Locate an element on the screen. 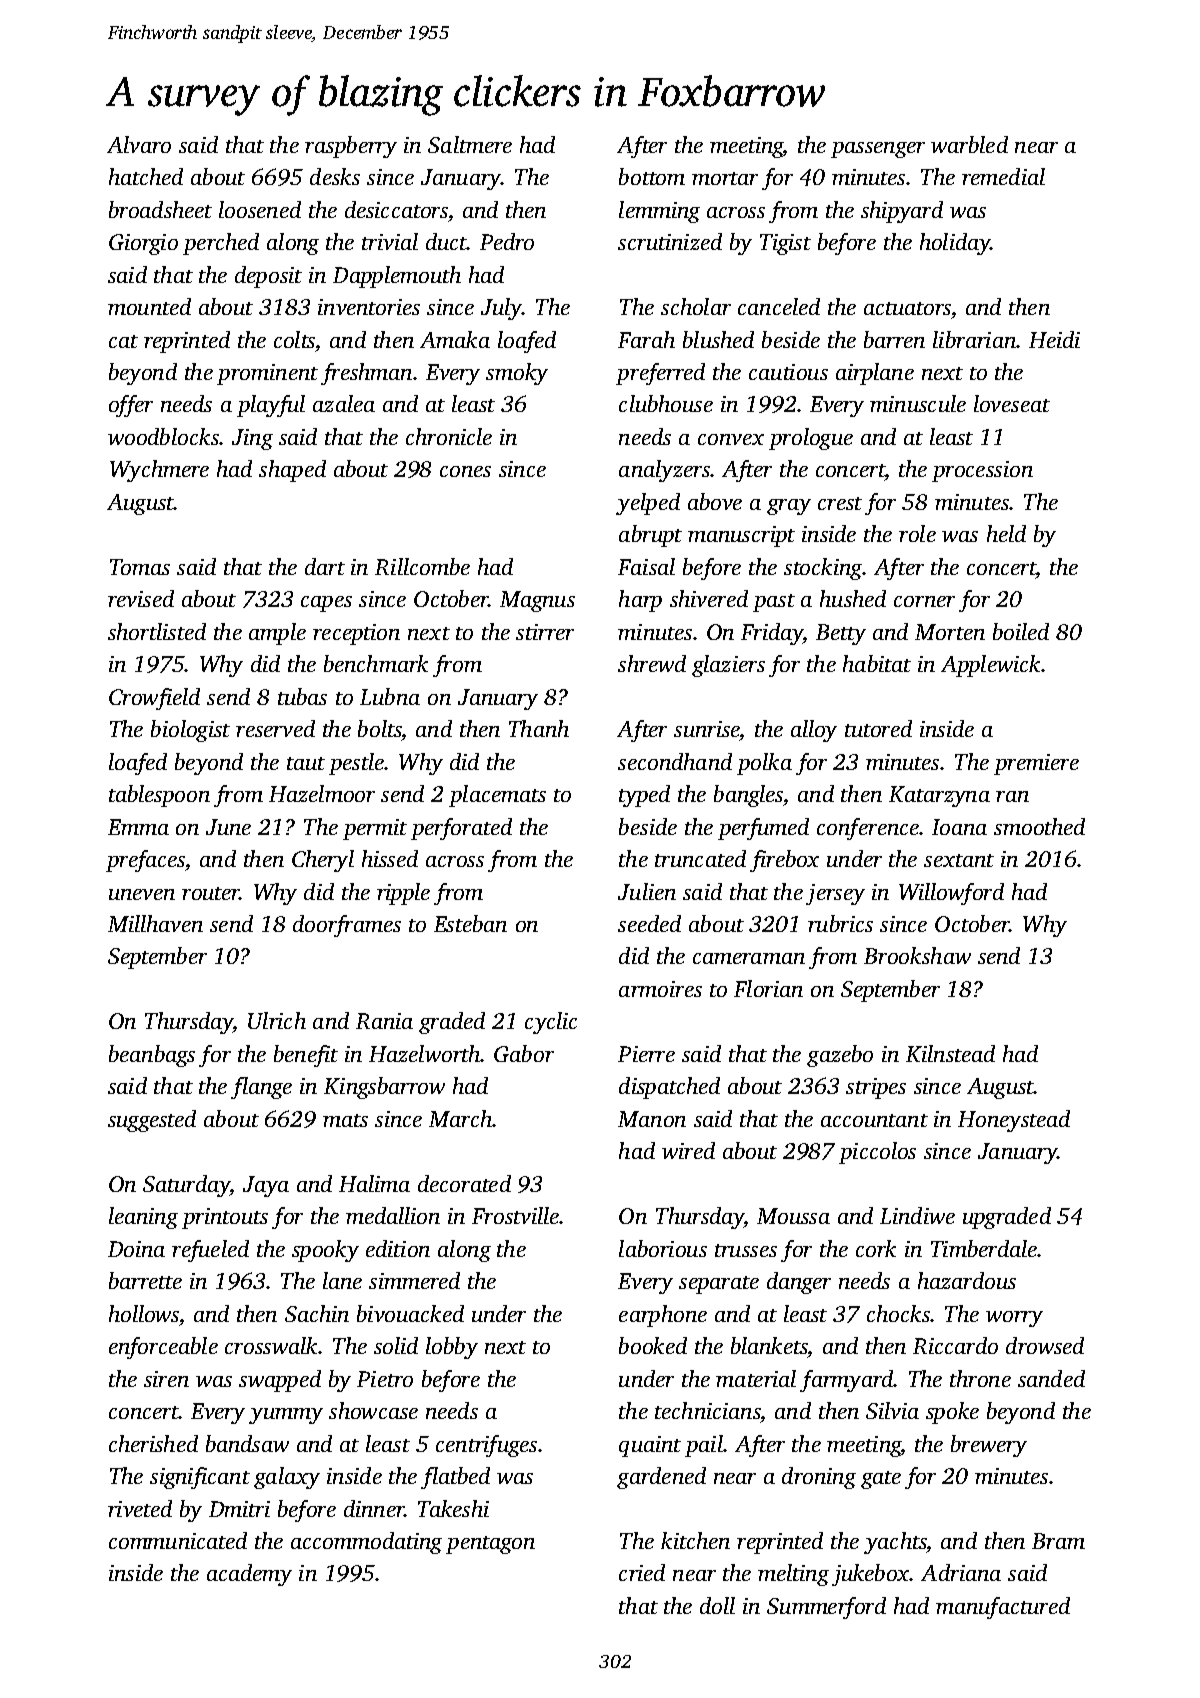 This screenshot has width=1200, height=1698. biologist is located at coordinates (190, 731).
